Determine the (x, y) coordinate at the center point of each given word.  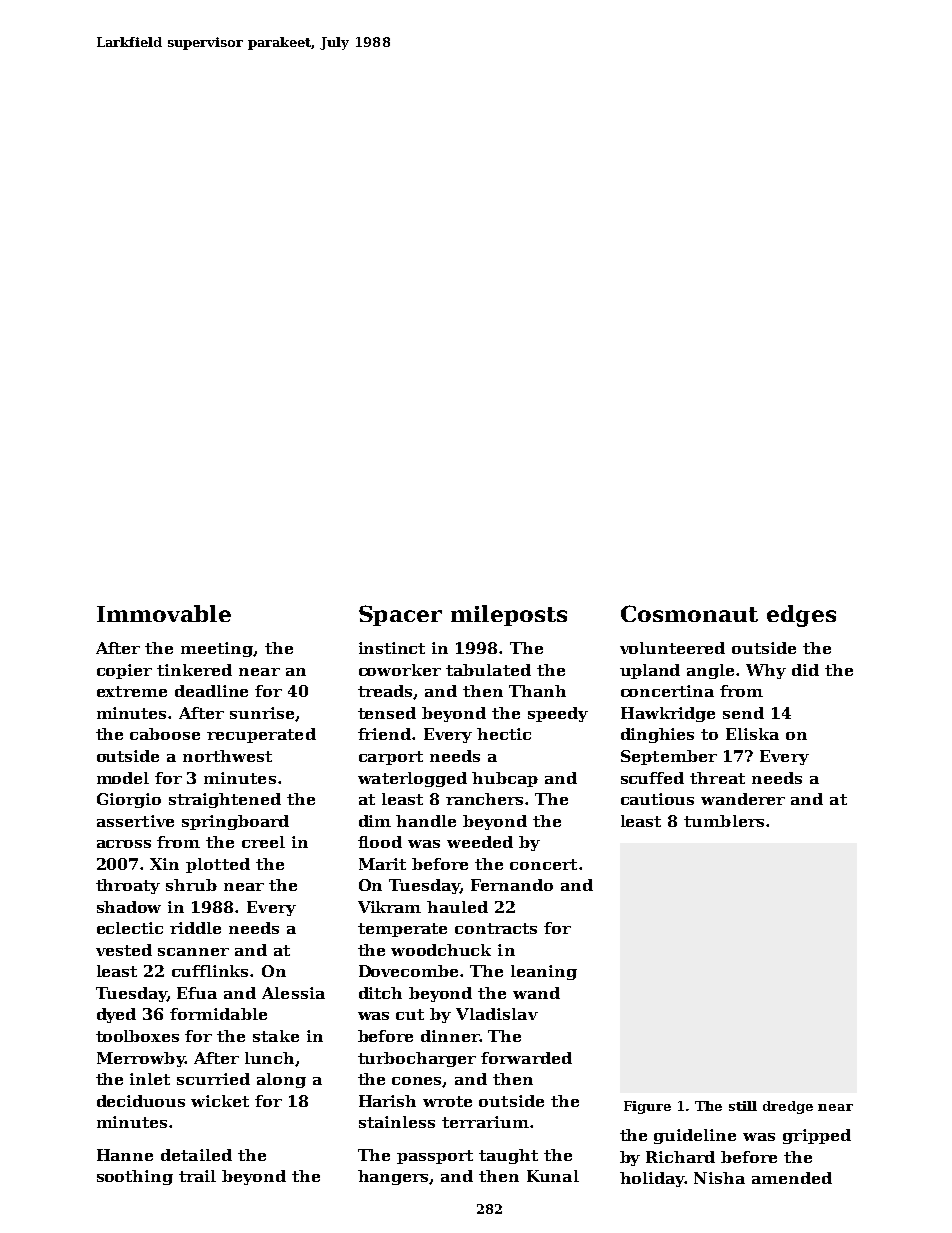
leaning (544, 972)
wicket (220, 1101)
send (743, 713)
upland (650, 671)
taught (508, 1156)
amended (792, 1178)
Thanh (537, 691)
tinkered (194, 670)
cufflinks (211, 971)
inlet (150, 1079)
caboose (165, 734)
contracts (496, 928)
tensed (387, 713)
